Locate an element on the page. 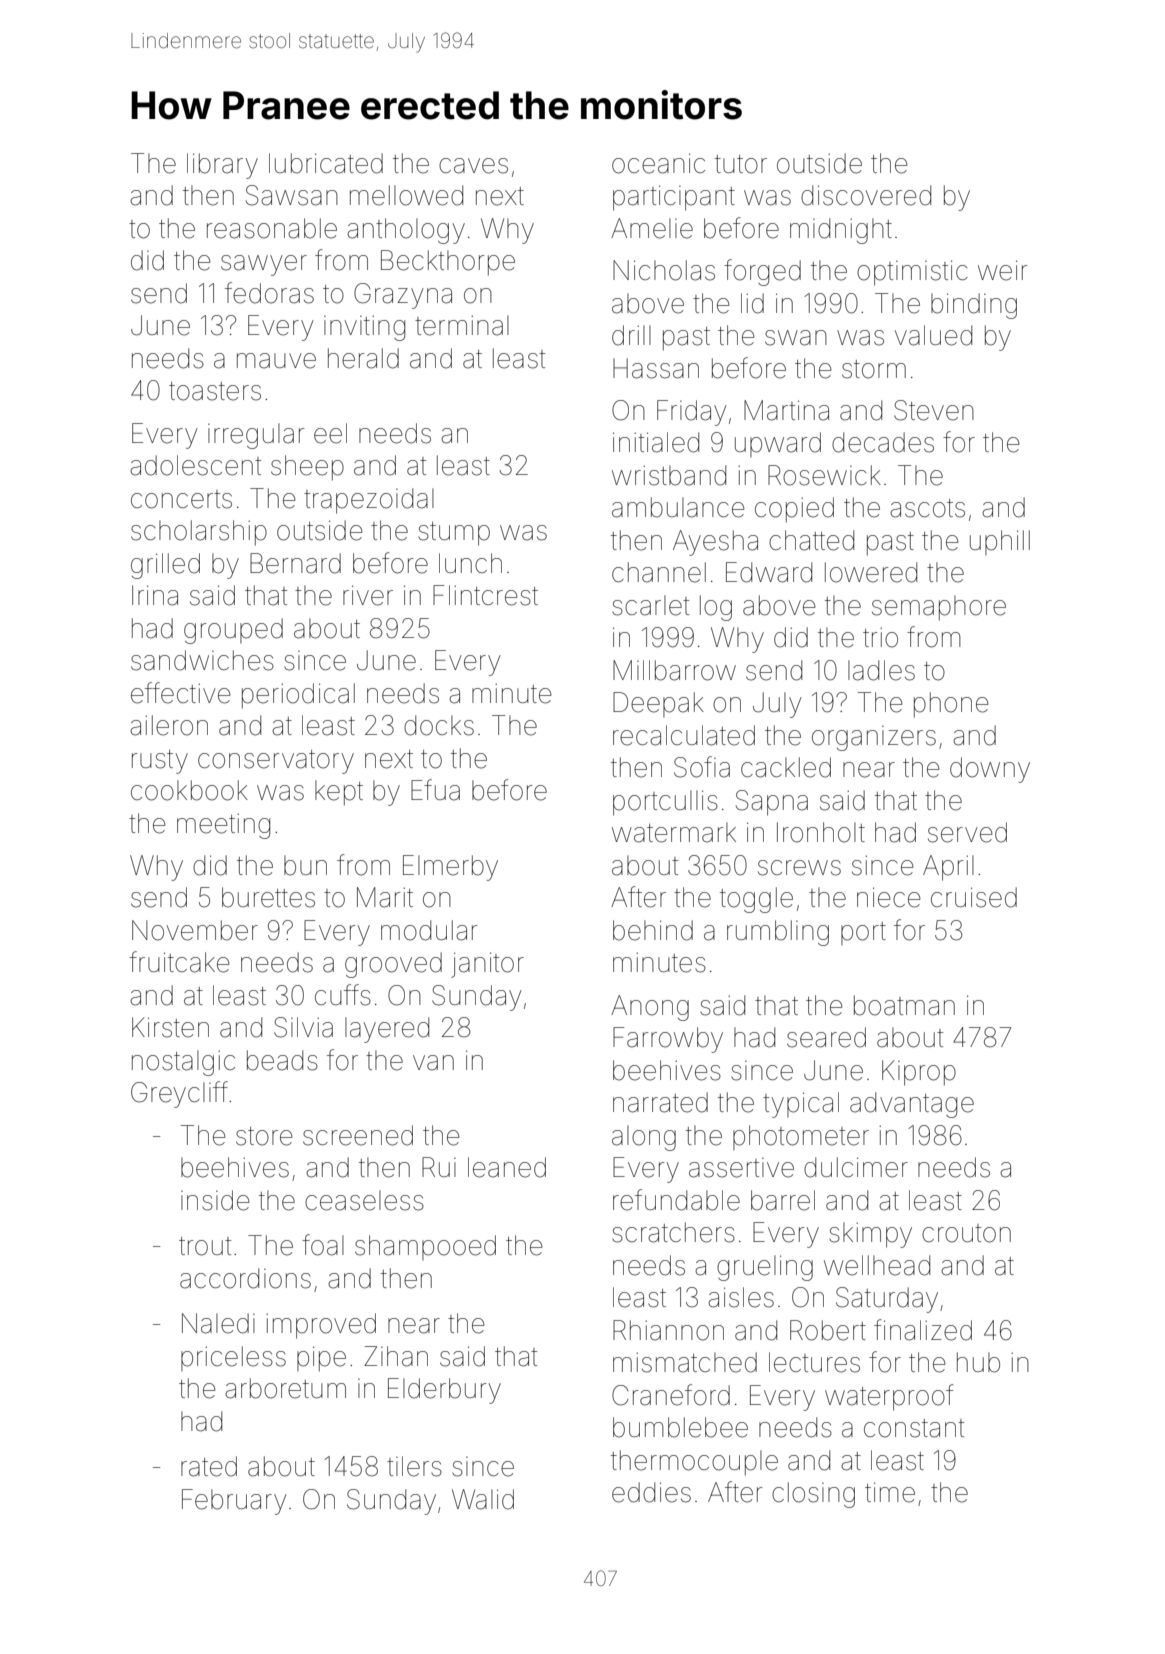 This document has height=1654, width=1165. library is located at coordinates (222, 166).
